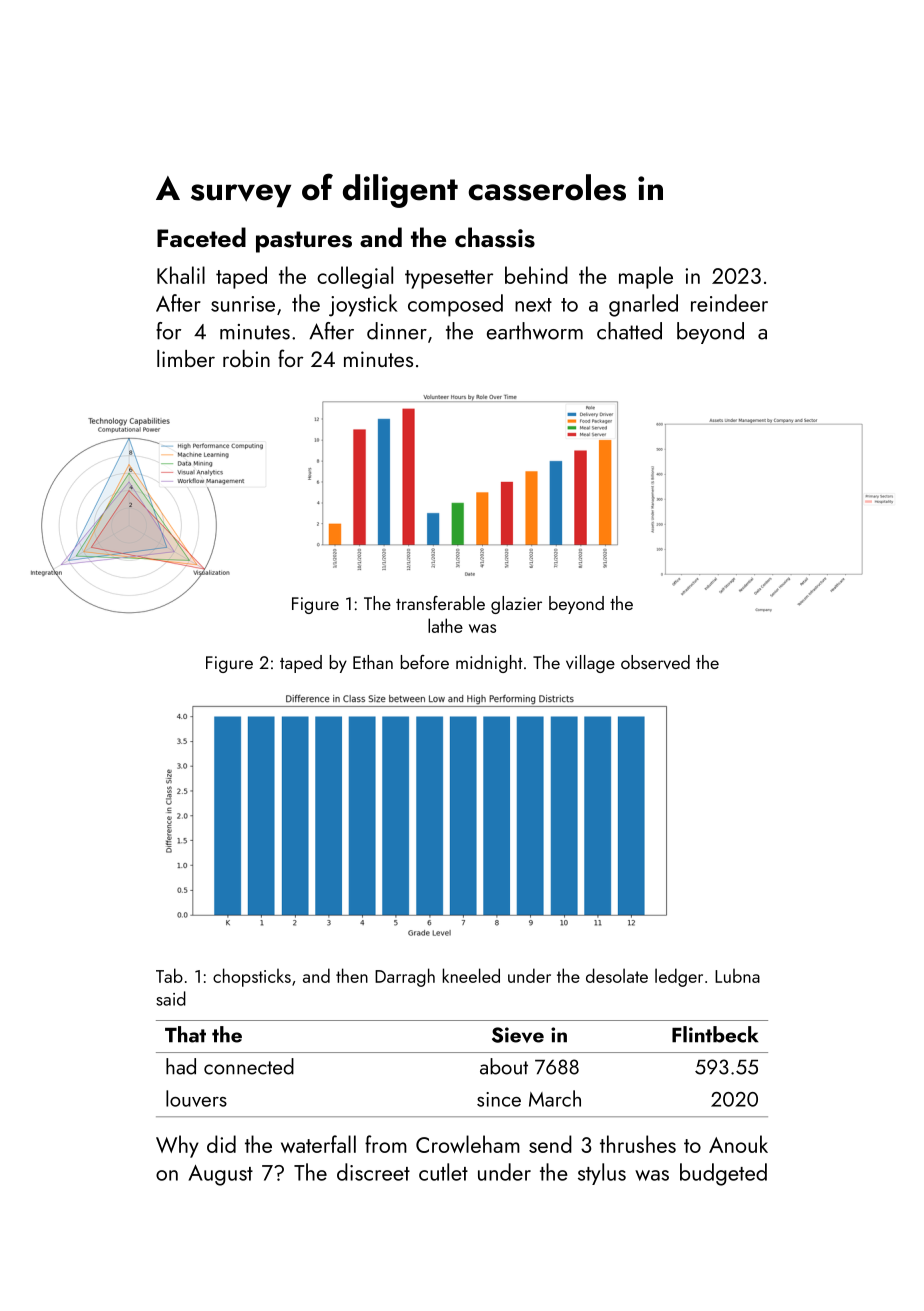 This screenshot has width=924, height=1311. What do you see at coordinates (495, 237) in the screenshot?
I see `chassis` at bounding box center [495, 237].
